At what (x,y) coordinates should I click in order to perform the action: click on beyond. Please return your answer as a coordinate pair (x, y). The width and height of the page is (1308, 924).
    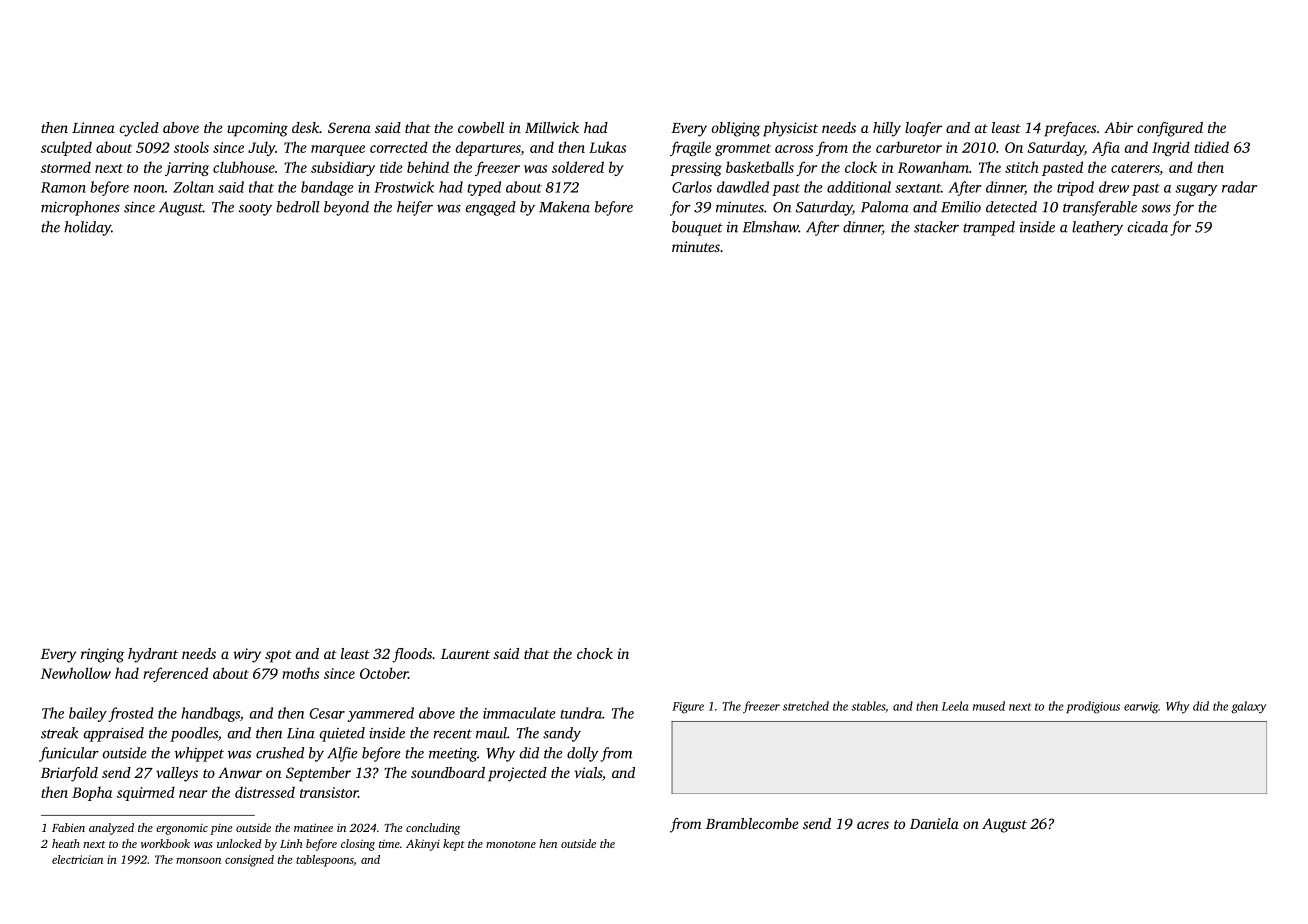
    Looking at the image, I should click on (346, 208).
